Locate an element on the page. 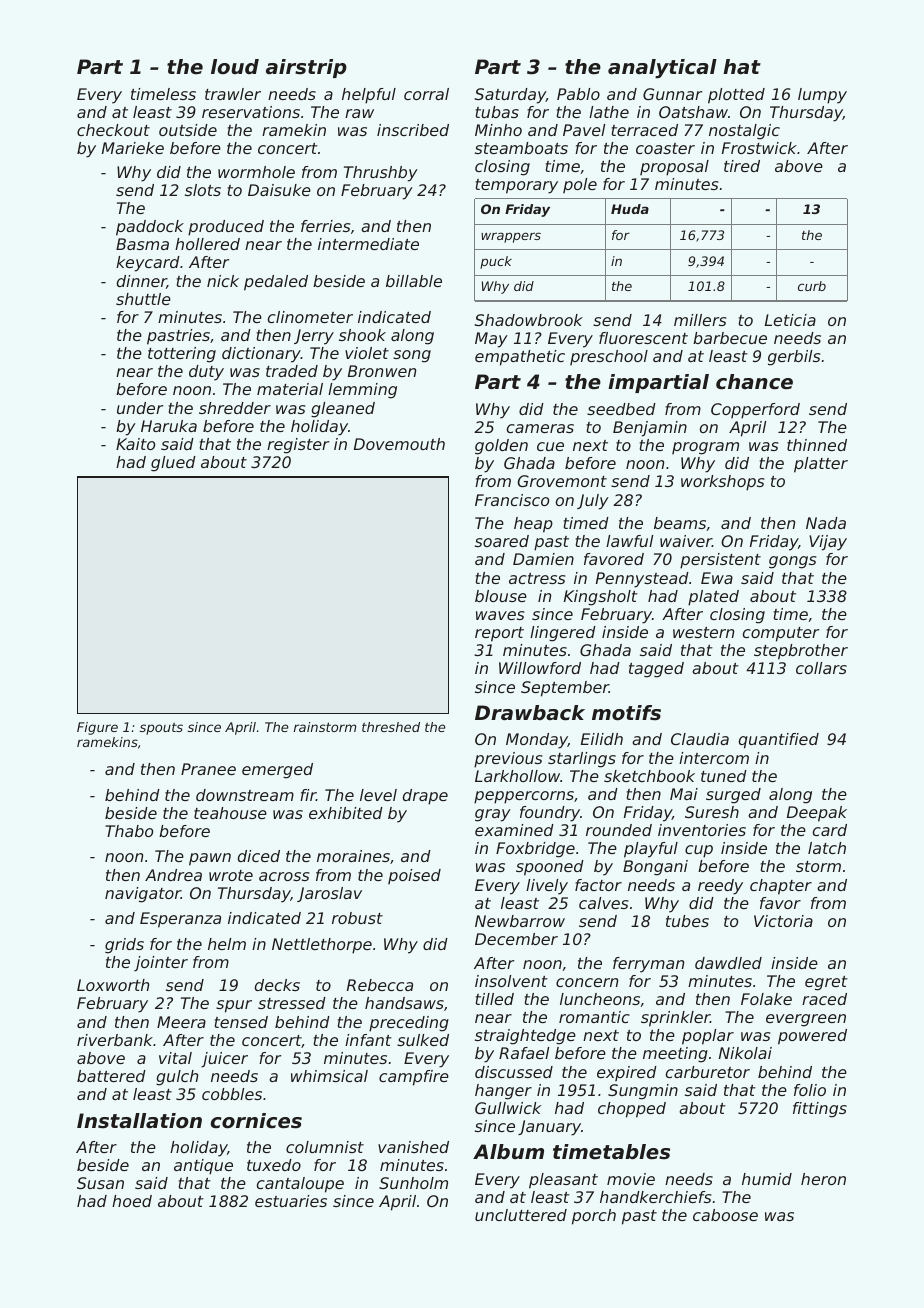  tilled is located at coordinates (495, 999).
